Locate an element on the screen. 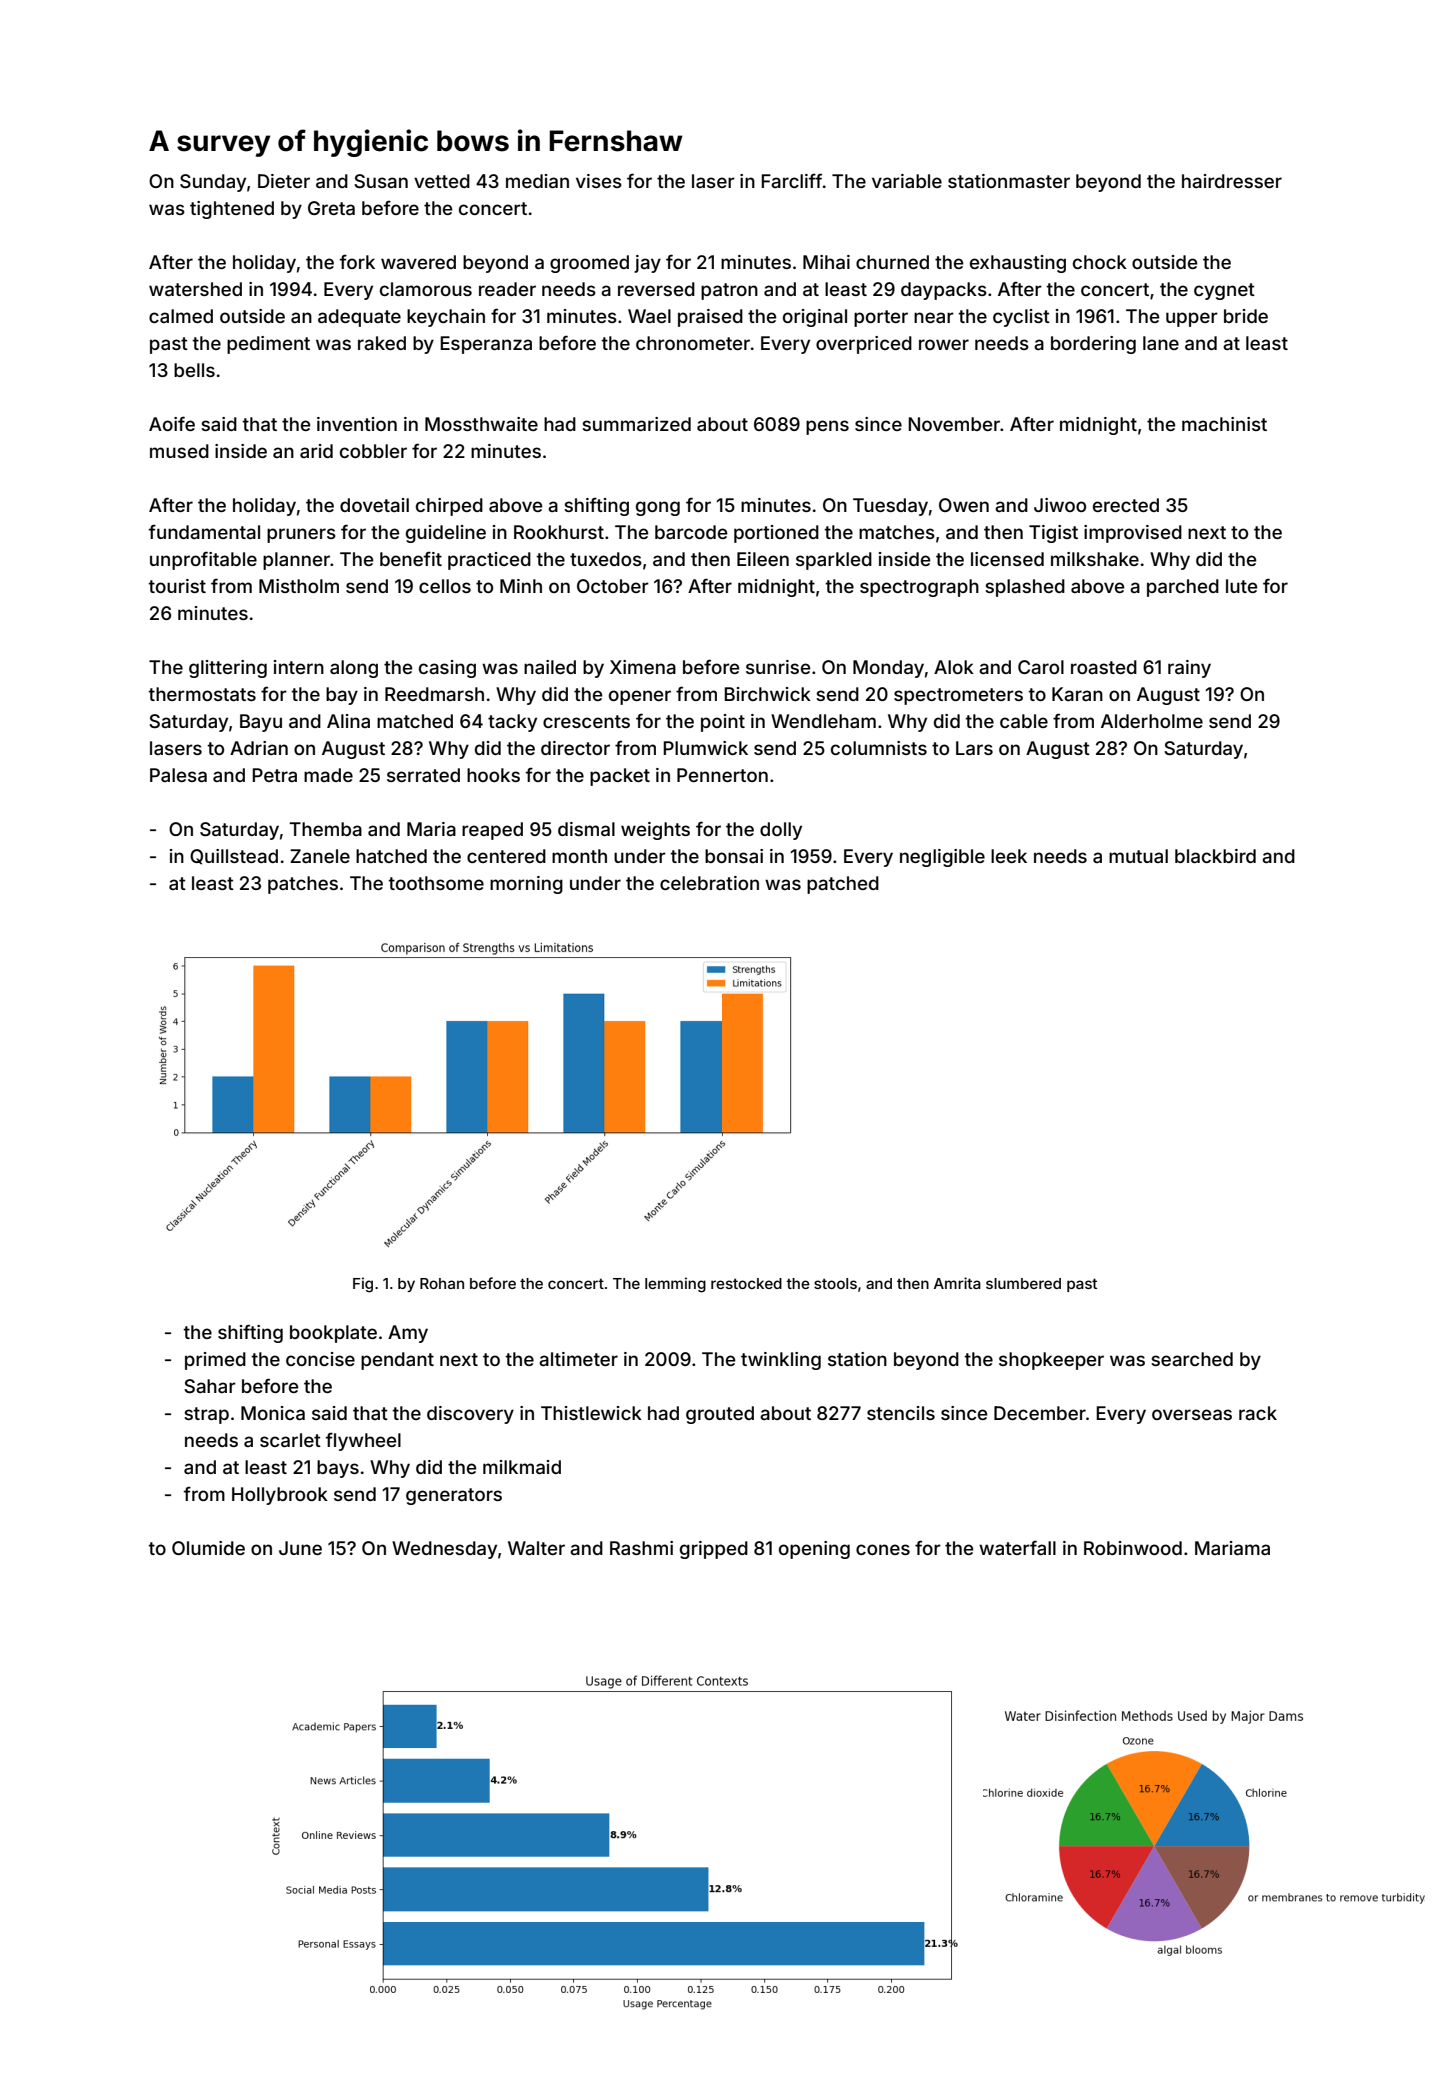 This screenshot has height=2100, width=1450. Rohan is located at coordinates (442, 1283).
